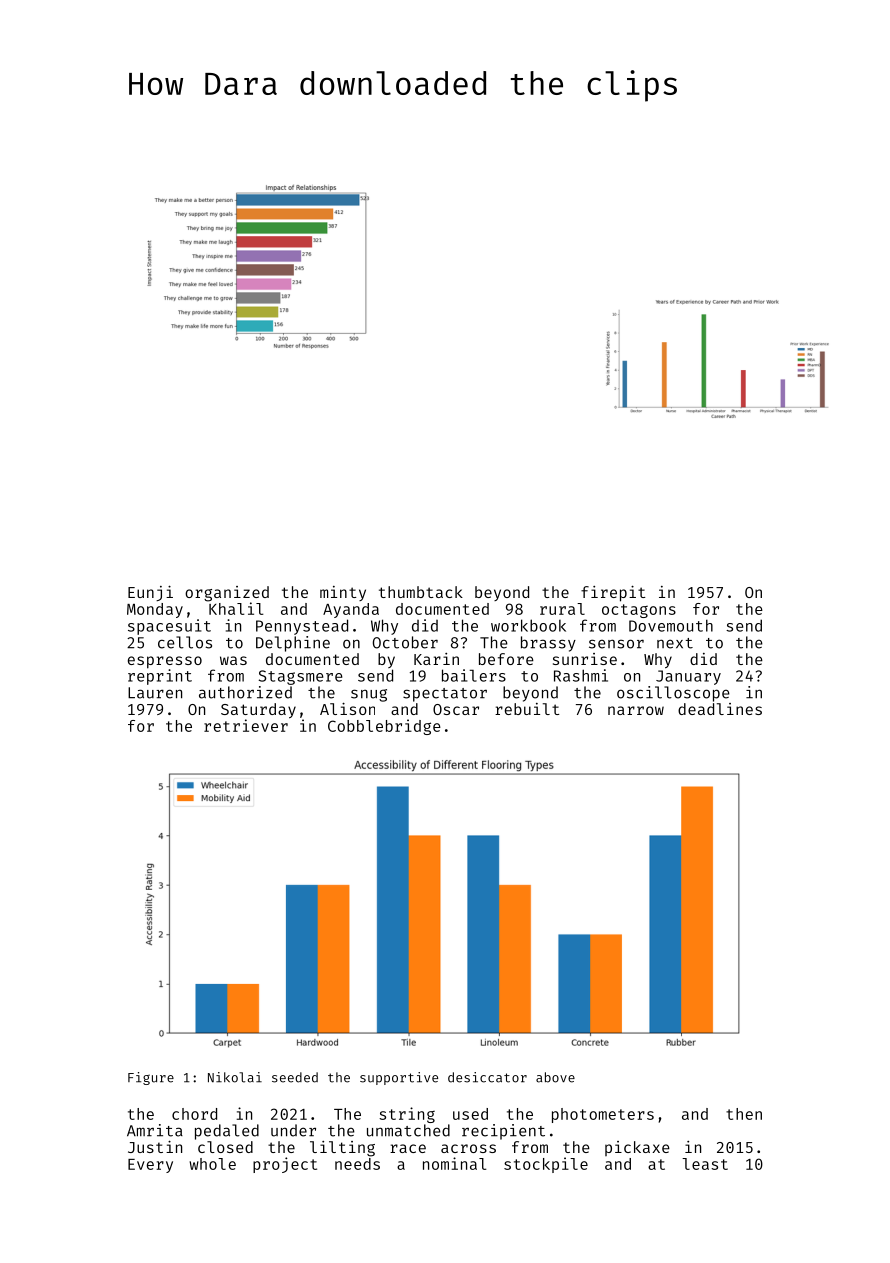  What do you see at coordinates (546, 1165) in the document?
I see `stockpile` at bounding box center [546, 1165].
